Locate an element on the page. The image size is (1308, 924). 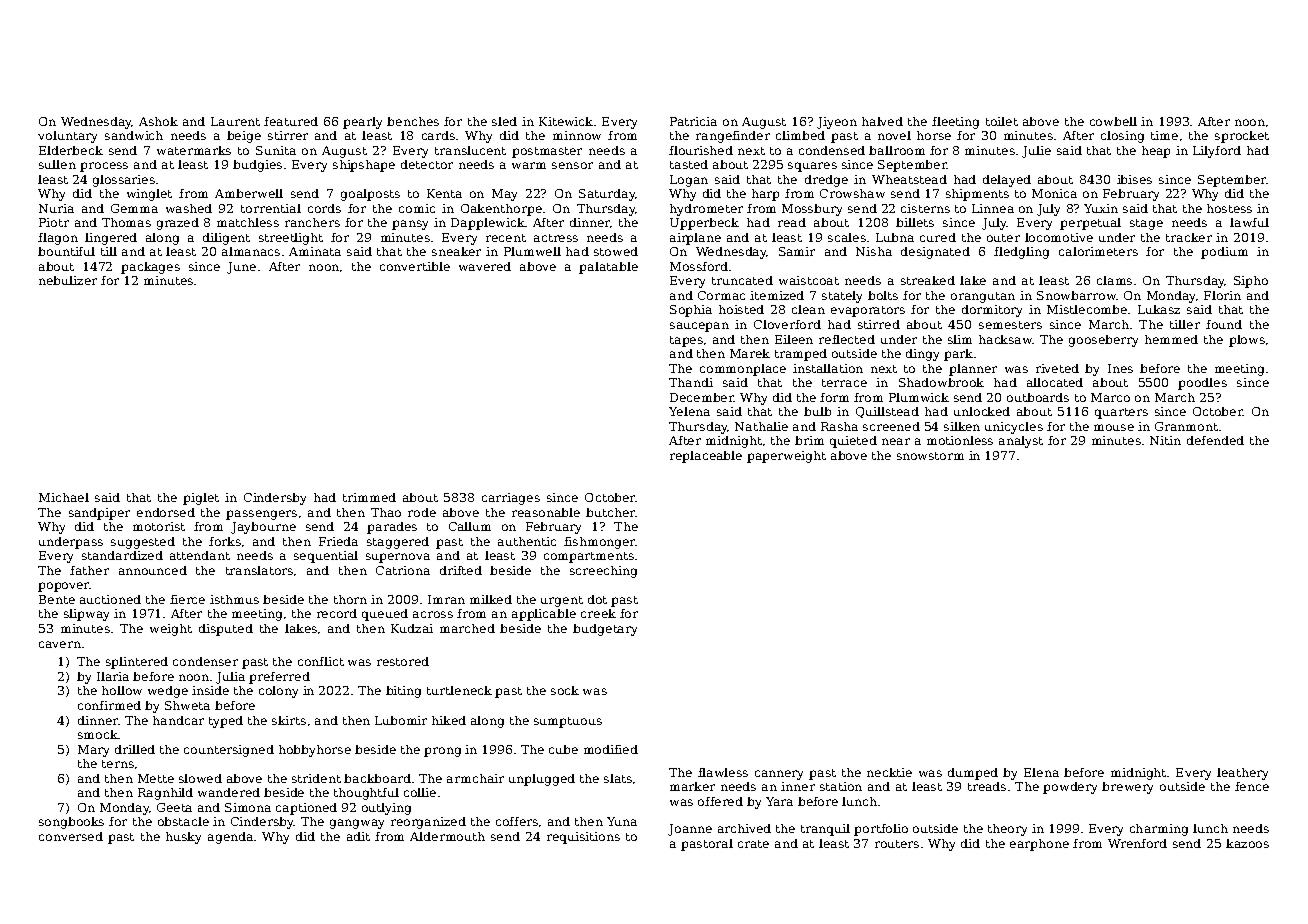
brewery is located at coordinates (1127, 788).
